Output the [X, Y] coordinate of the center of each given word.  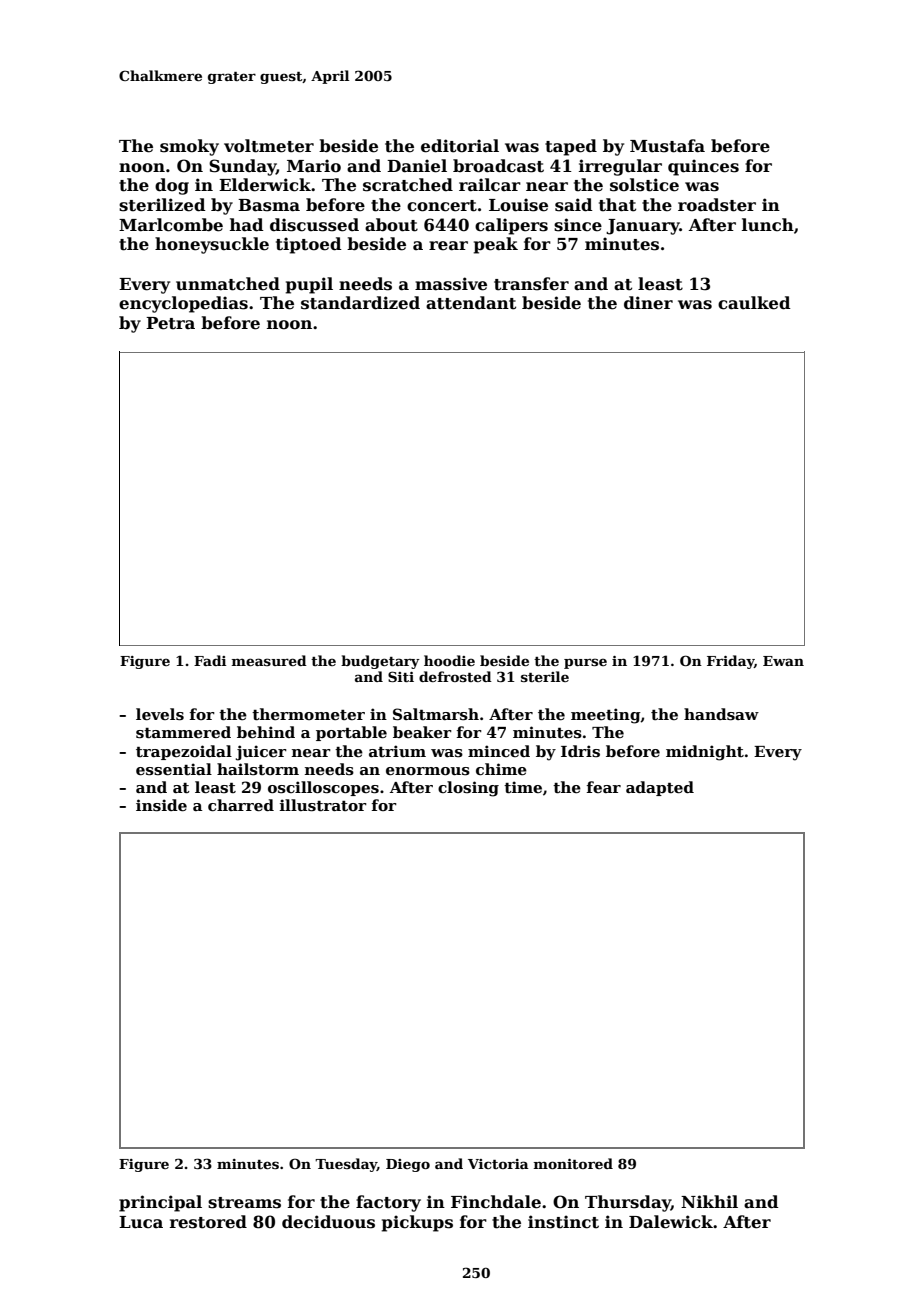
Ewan [783, 661]
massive [451, 284]
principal [160, 1203]
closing [468, 789]
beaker [422, 732]
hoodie [449, 660]
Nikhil [709, 1201]
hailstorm [258, 769]
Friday [730, 662]
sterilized [162, 205]
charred [241, 805]
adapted [660, 788]
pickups [417, 1223]
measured [269, 660]
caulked [754, 303]
